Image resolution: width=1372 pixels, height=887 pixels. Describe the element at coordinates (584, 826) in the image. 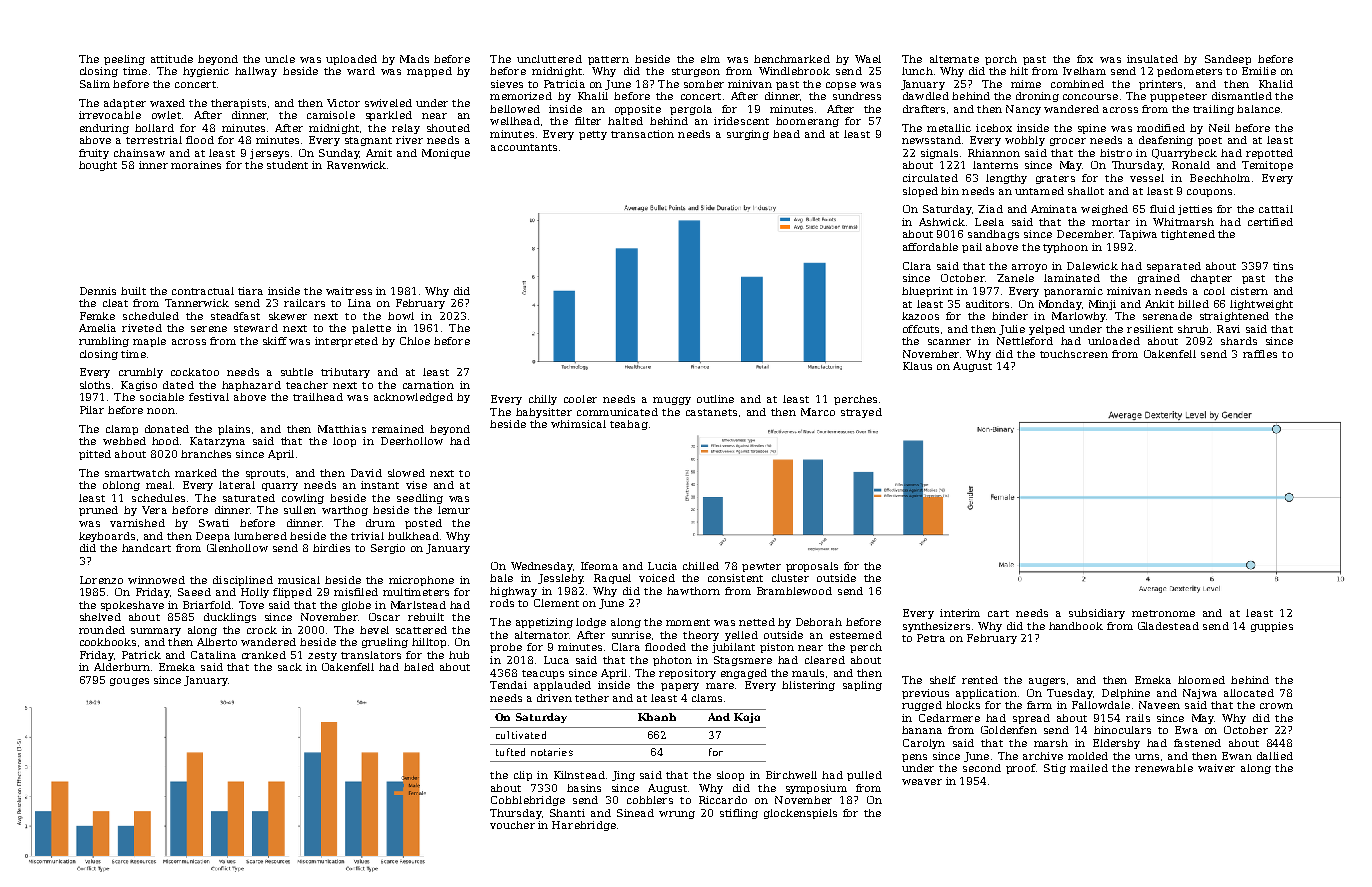

I see `Harebridge` at that location.
